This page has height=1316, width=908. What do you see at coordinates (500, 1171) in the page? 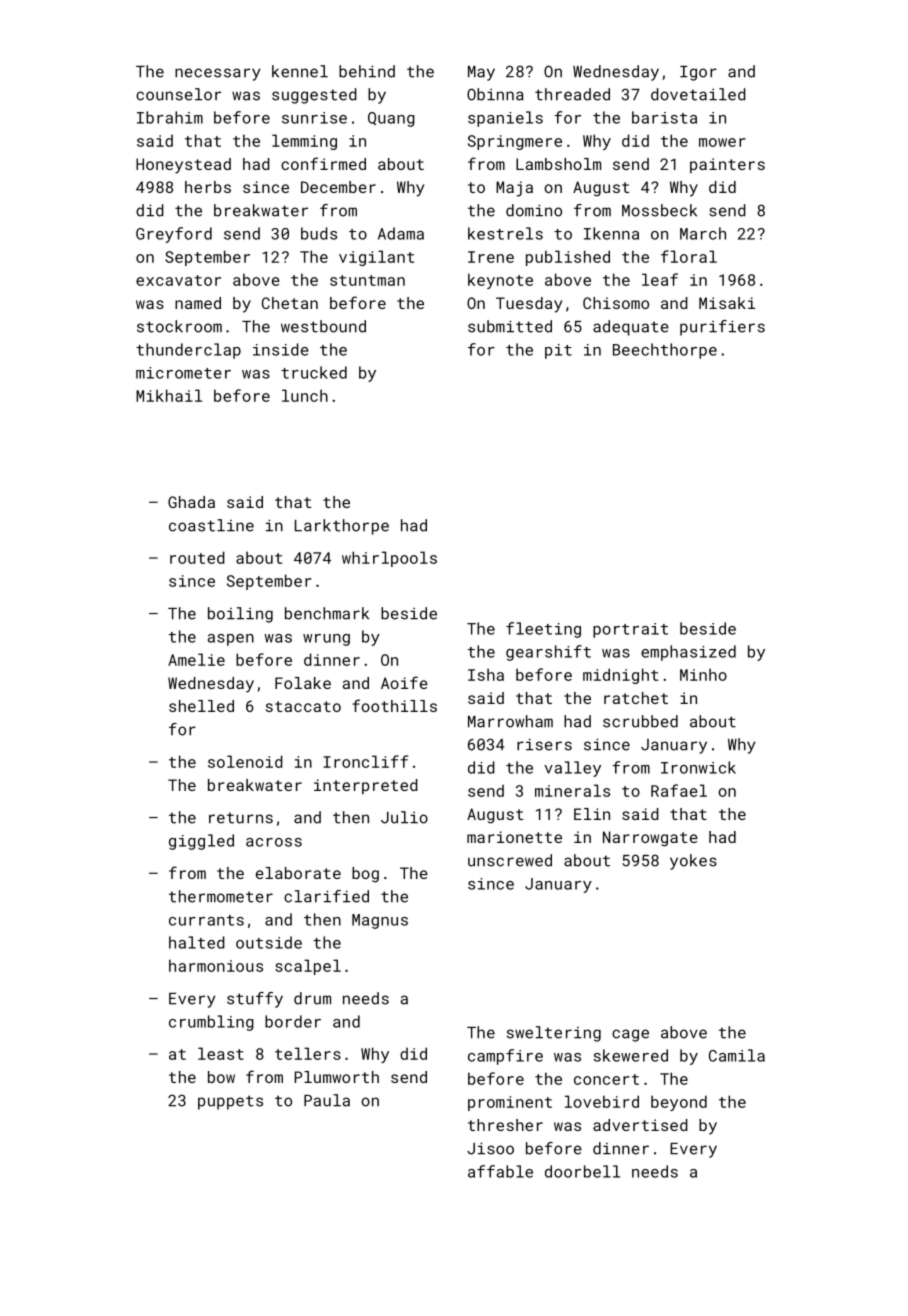
I see `affable` at bounding box center [500, 1171].
